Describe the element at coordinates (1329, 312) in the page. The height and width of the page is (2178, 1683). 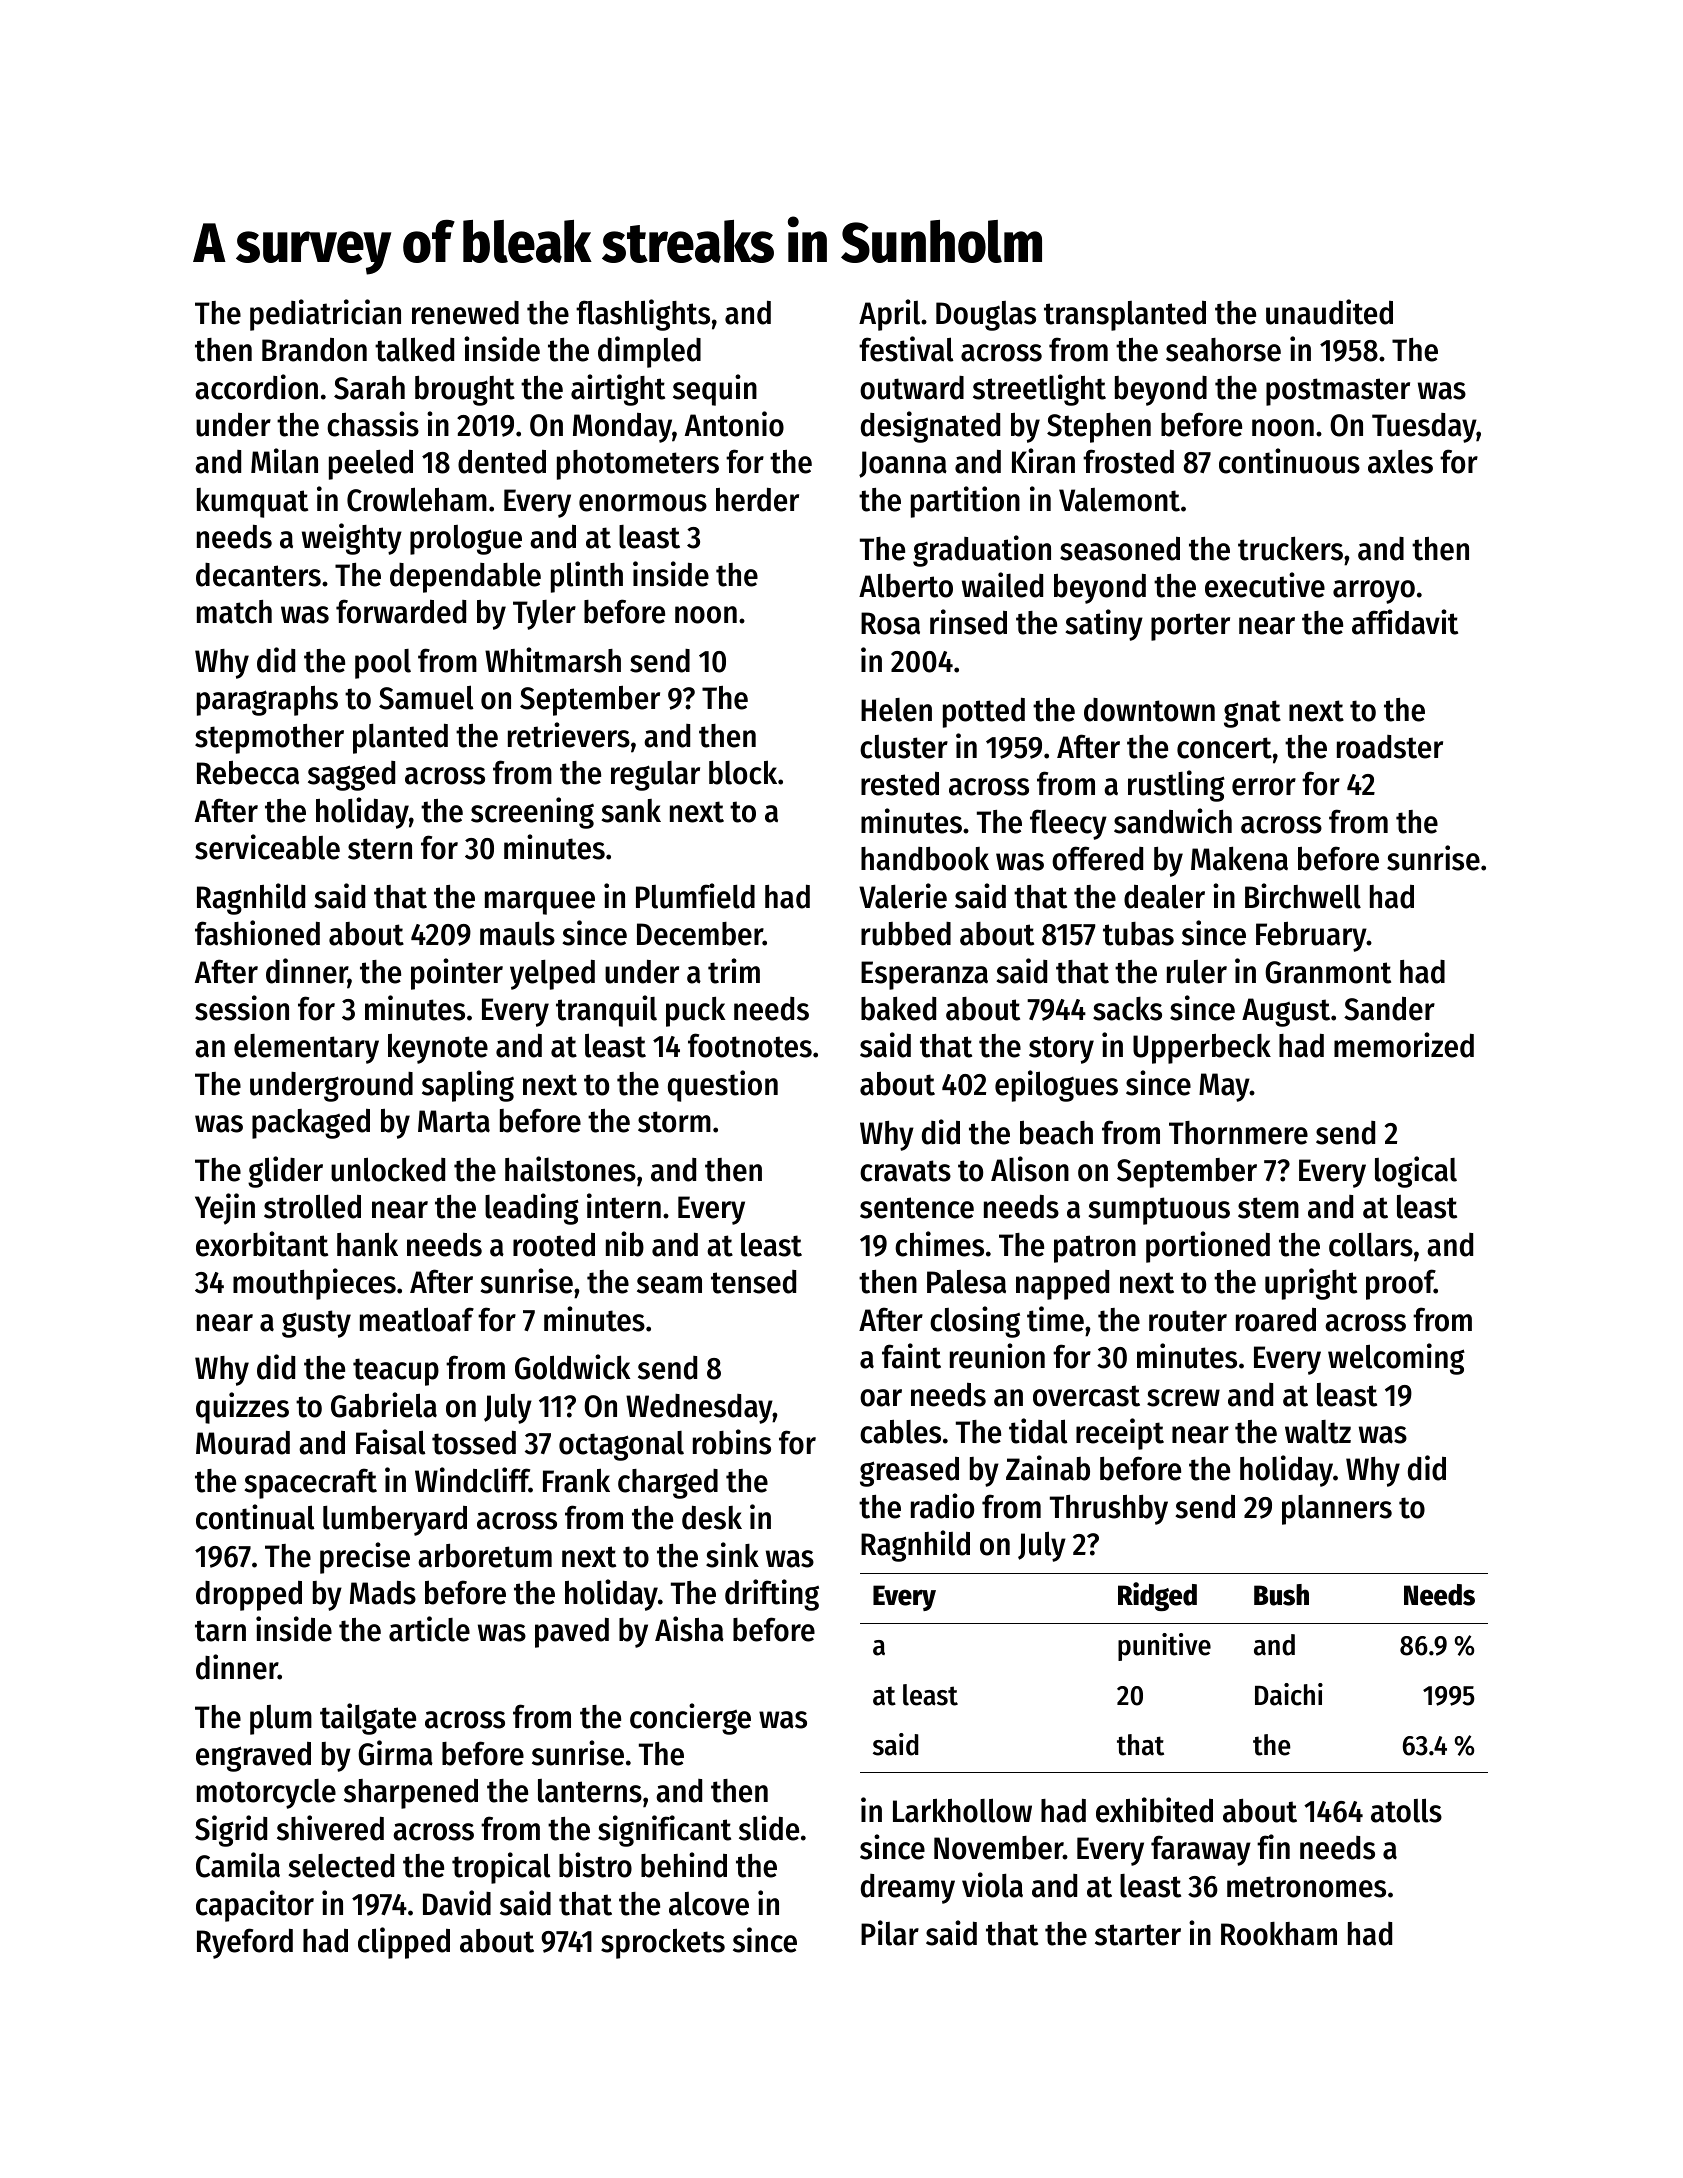
I see `unaudited` at that location.
